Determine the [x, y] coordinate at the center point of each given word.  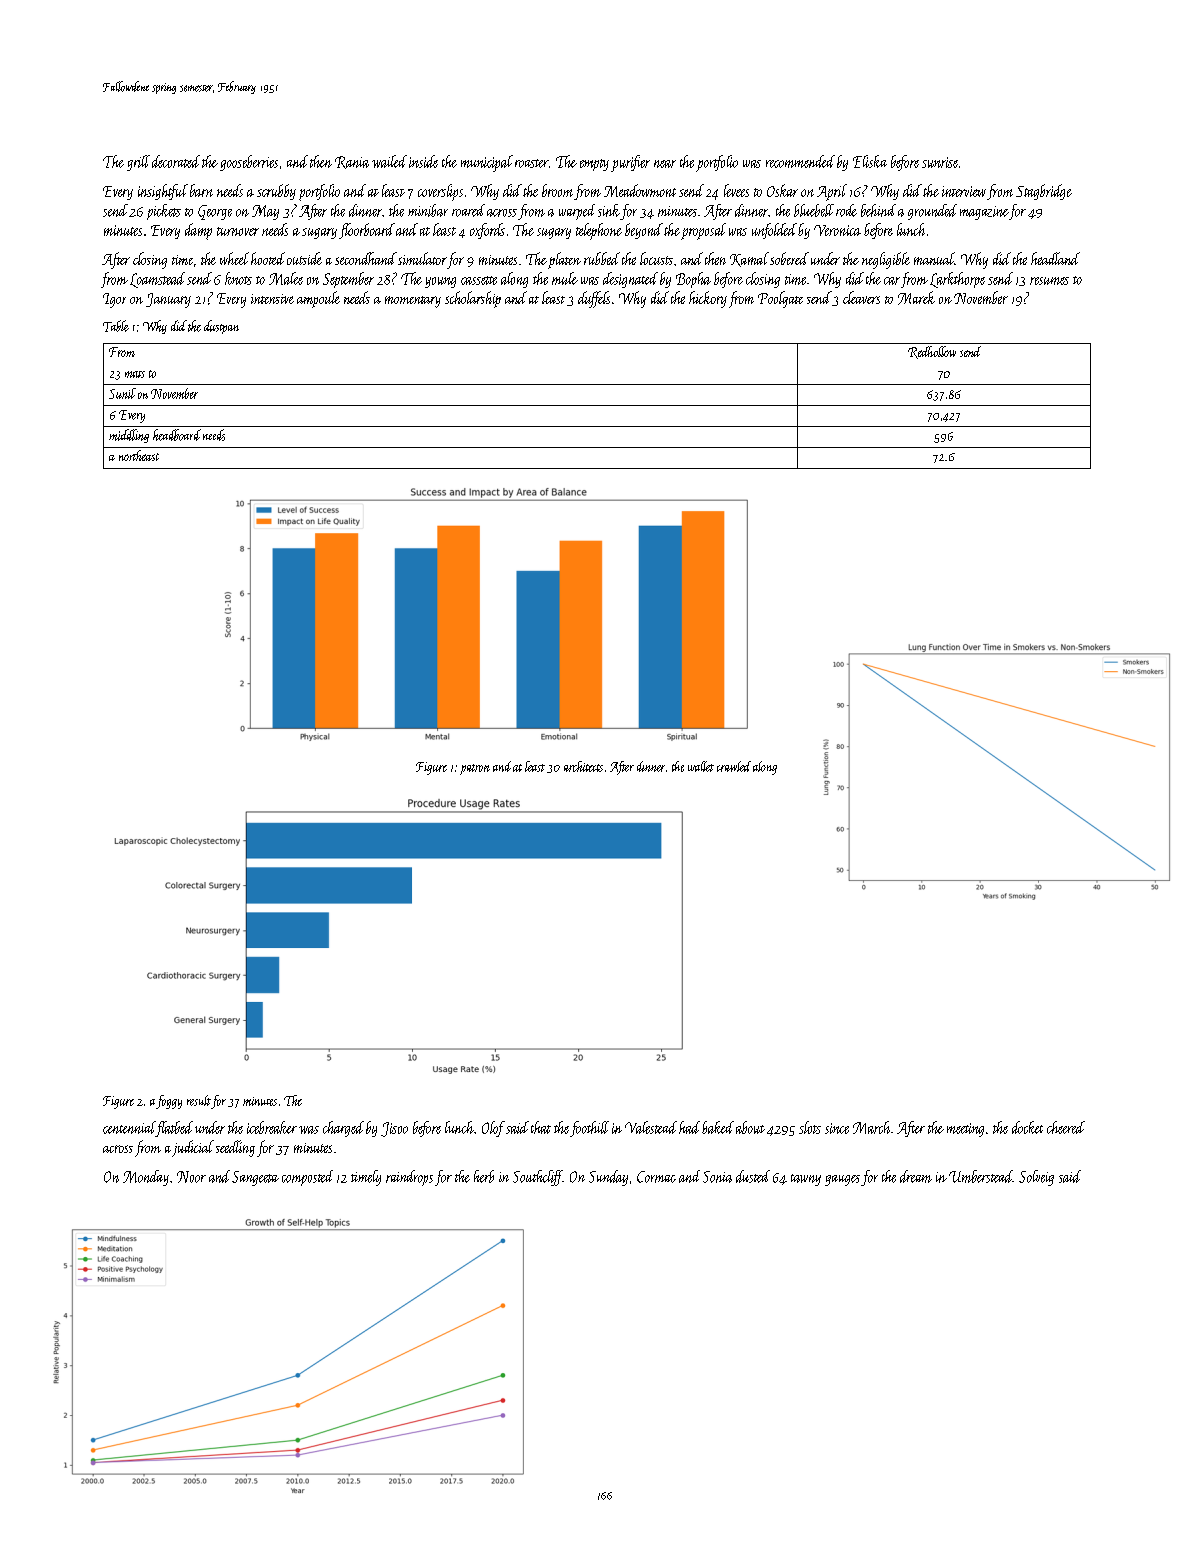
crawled [734, 766]
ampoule [318, 299]
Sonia [717, 1177]
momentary [413, 302]
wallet [701, 766]
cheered [1066, 1127]
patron [475, 769]
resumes [1049, 281]
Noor [191, 1177]
